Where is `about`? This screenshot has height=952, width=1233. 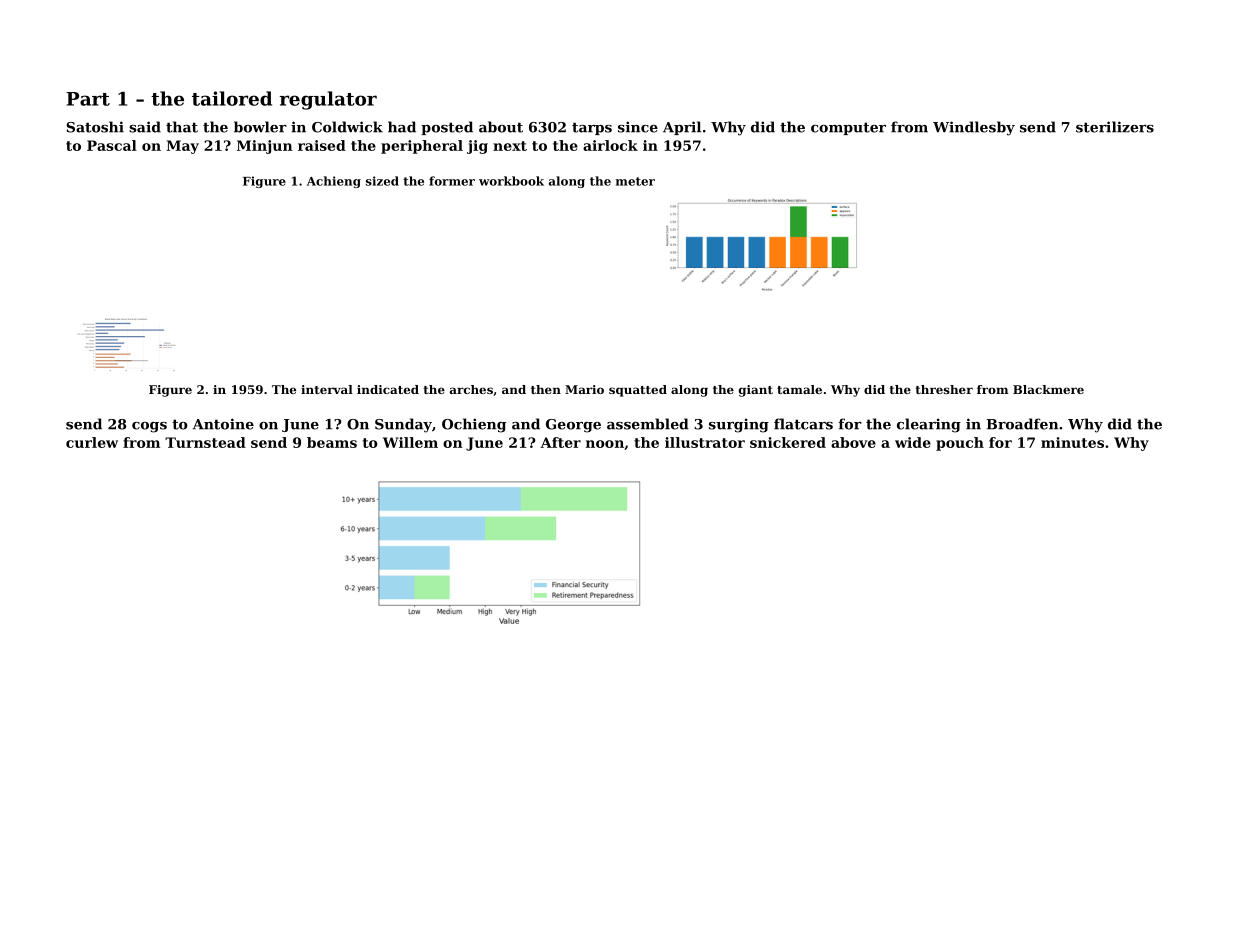 about is located at coordinates (501, 127).
